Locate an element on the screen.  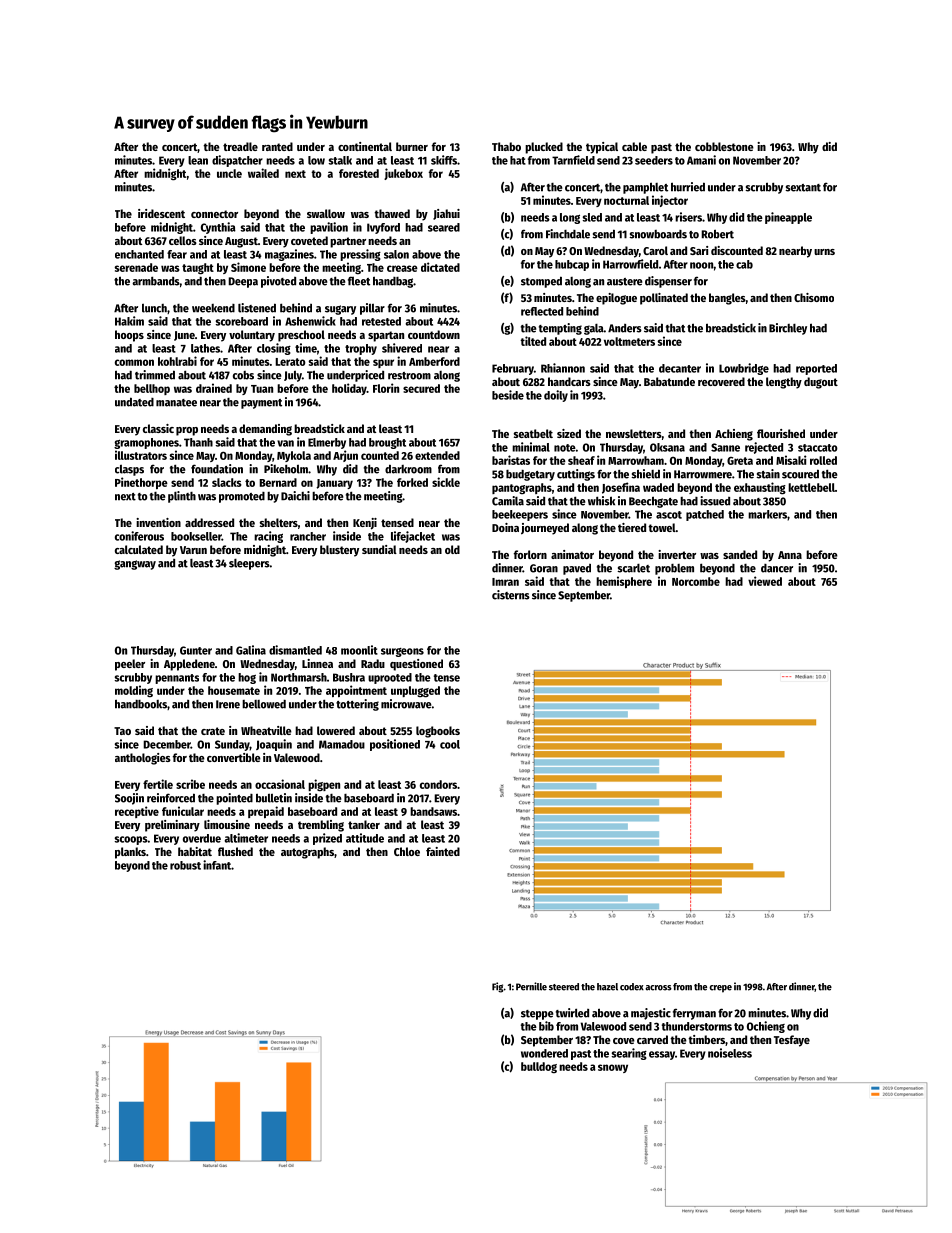
tanker is located at coordinates (364, 824).
